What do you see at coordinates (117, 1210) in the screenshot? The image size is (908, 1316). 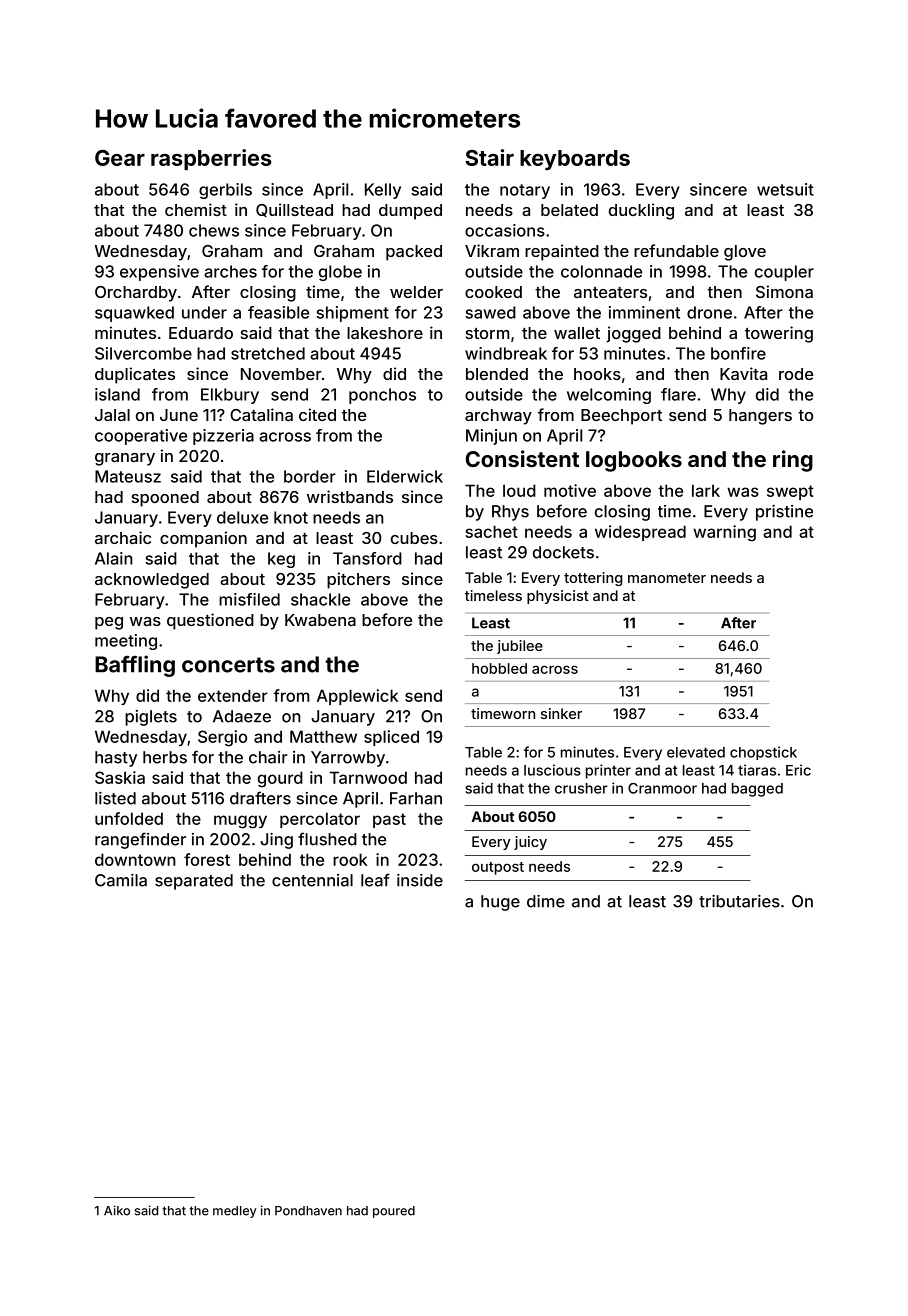 I see `Aiko` at bounding box center [117, 1210].
